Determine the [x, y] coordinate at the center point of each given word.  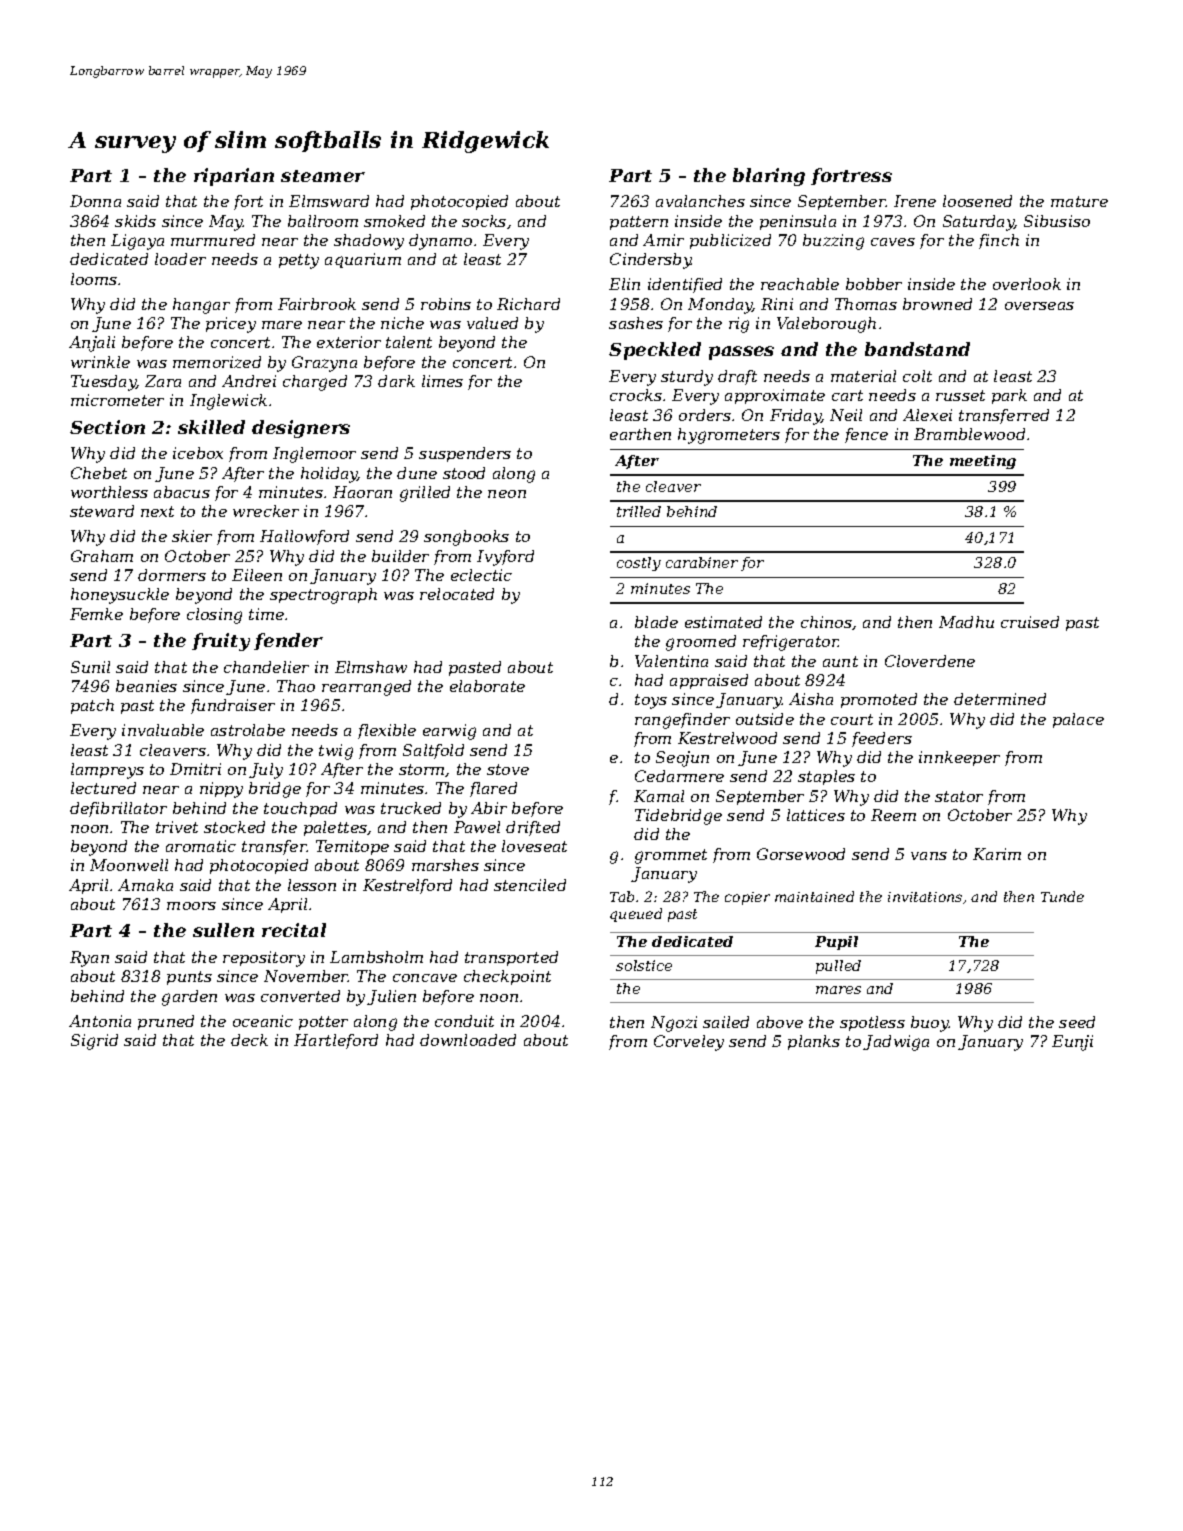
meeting [983, 462]
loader [180, 259]
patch [92, 706]
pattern [639, 223]
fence [866, 435]
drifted [533, 828]
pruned [166, 1022]
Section [107, 427]
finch [999, 241]
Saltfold [433, 751]
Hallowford [304, 537]
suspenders [465, 454]
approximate [775, 396]
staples [826, 777]
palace [1078, 720]
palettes [336, 828]
